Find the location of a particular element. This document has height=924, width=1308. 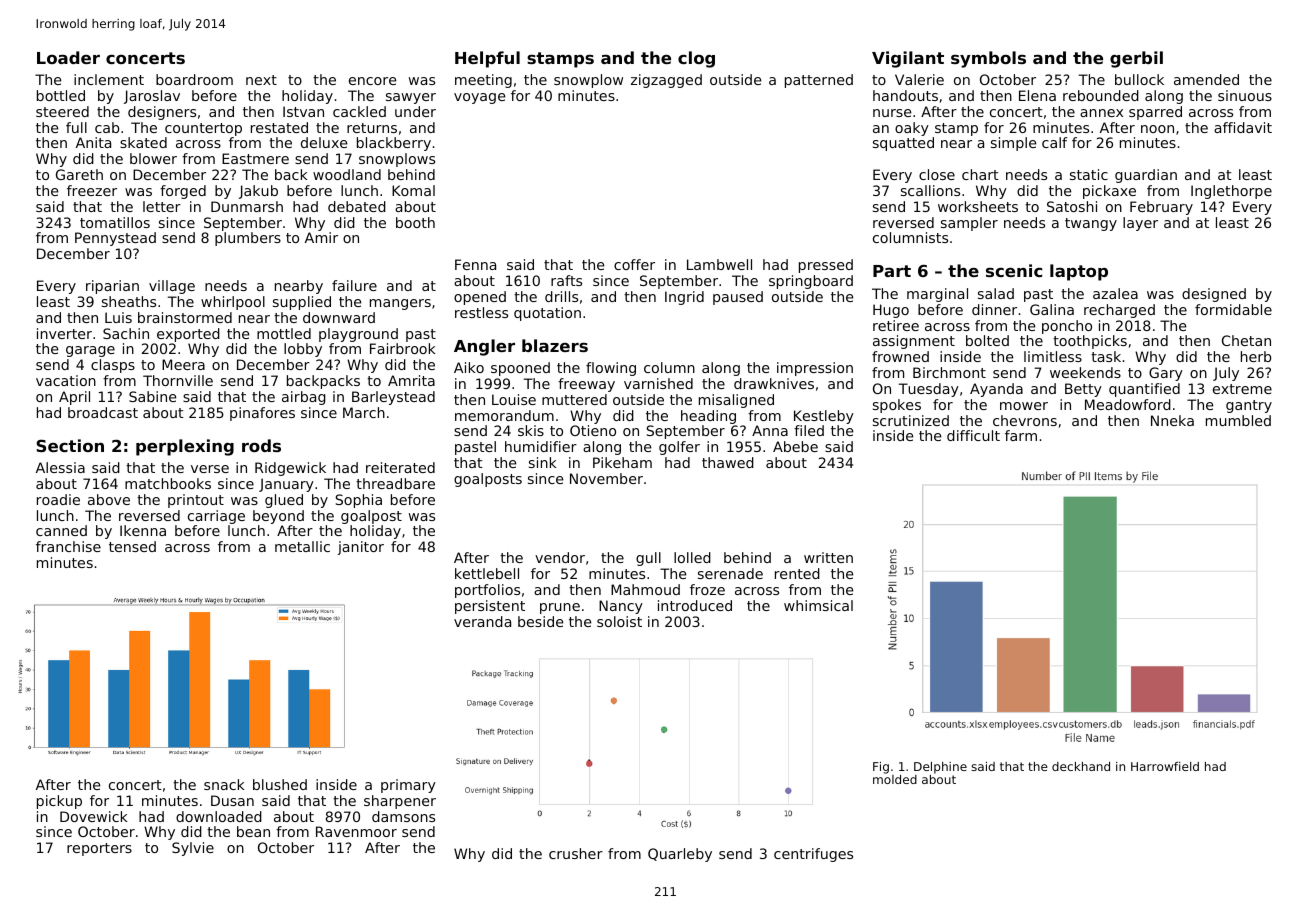

clog is located at coordinates (696, 59).
